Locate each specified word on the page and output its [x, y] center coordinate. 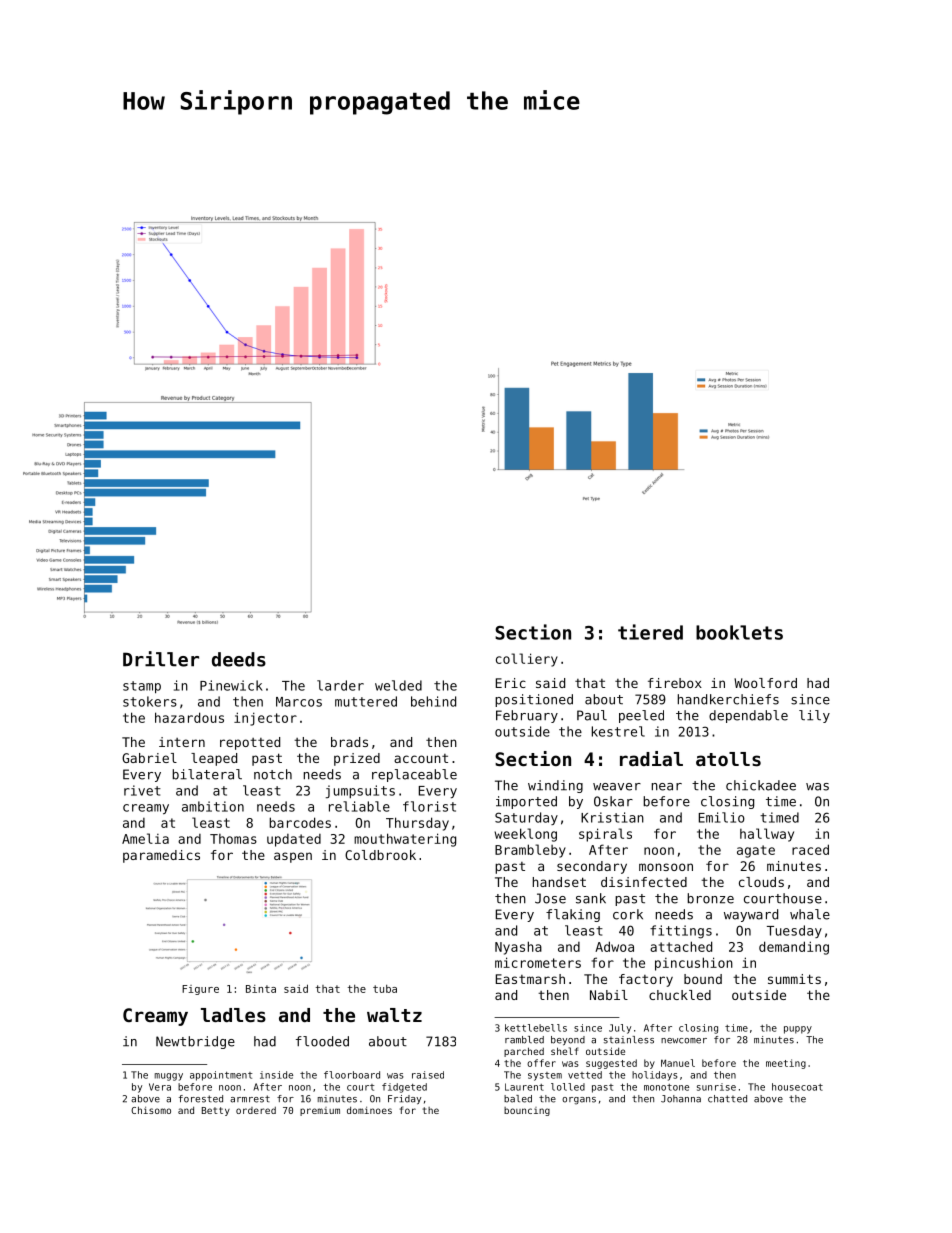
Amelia [145, 838]
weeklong [525, 835]
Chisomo [151, 1110]
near [667, 787]
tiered [650, 632]
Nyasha [518, 948]
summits [794, 979]
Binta [261, 989]
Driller [161, 659]
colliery [527, 660]
